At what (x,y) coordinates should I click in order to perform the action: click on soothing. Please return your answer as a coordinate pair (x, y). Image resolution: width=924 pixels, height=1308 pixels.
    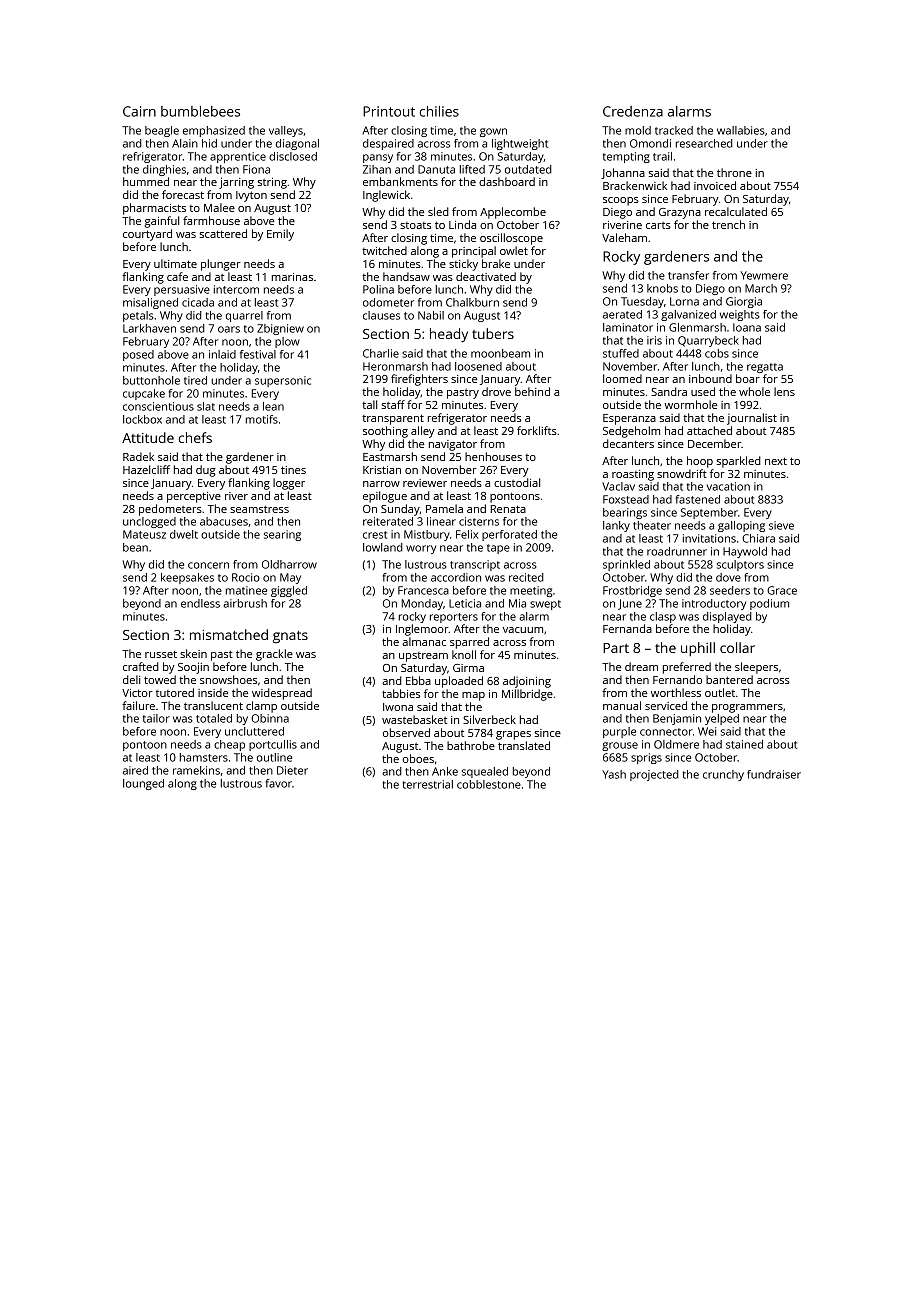
    Looking at the image, I should click on (385, 432).
